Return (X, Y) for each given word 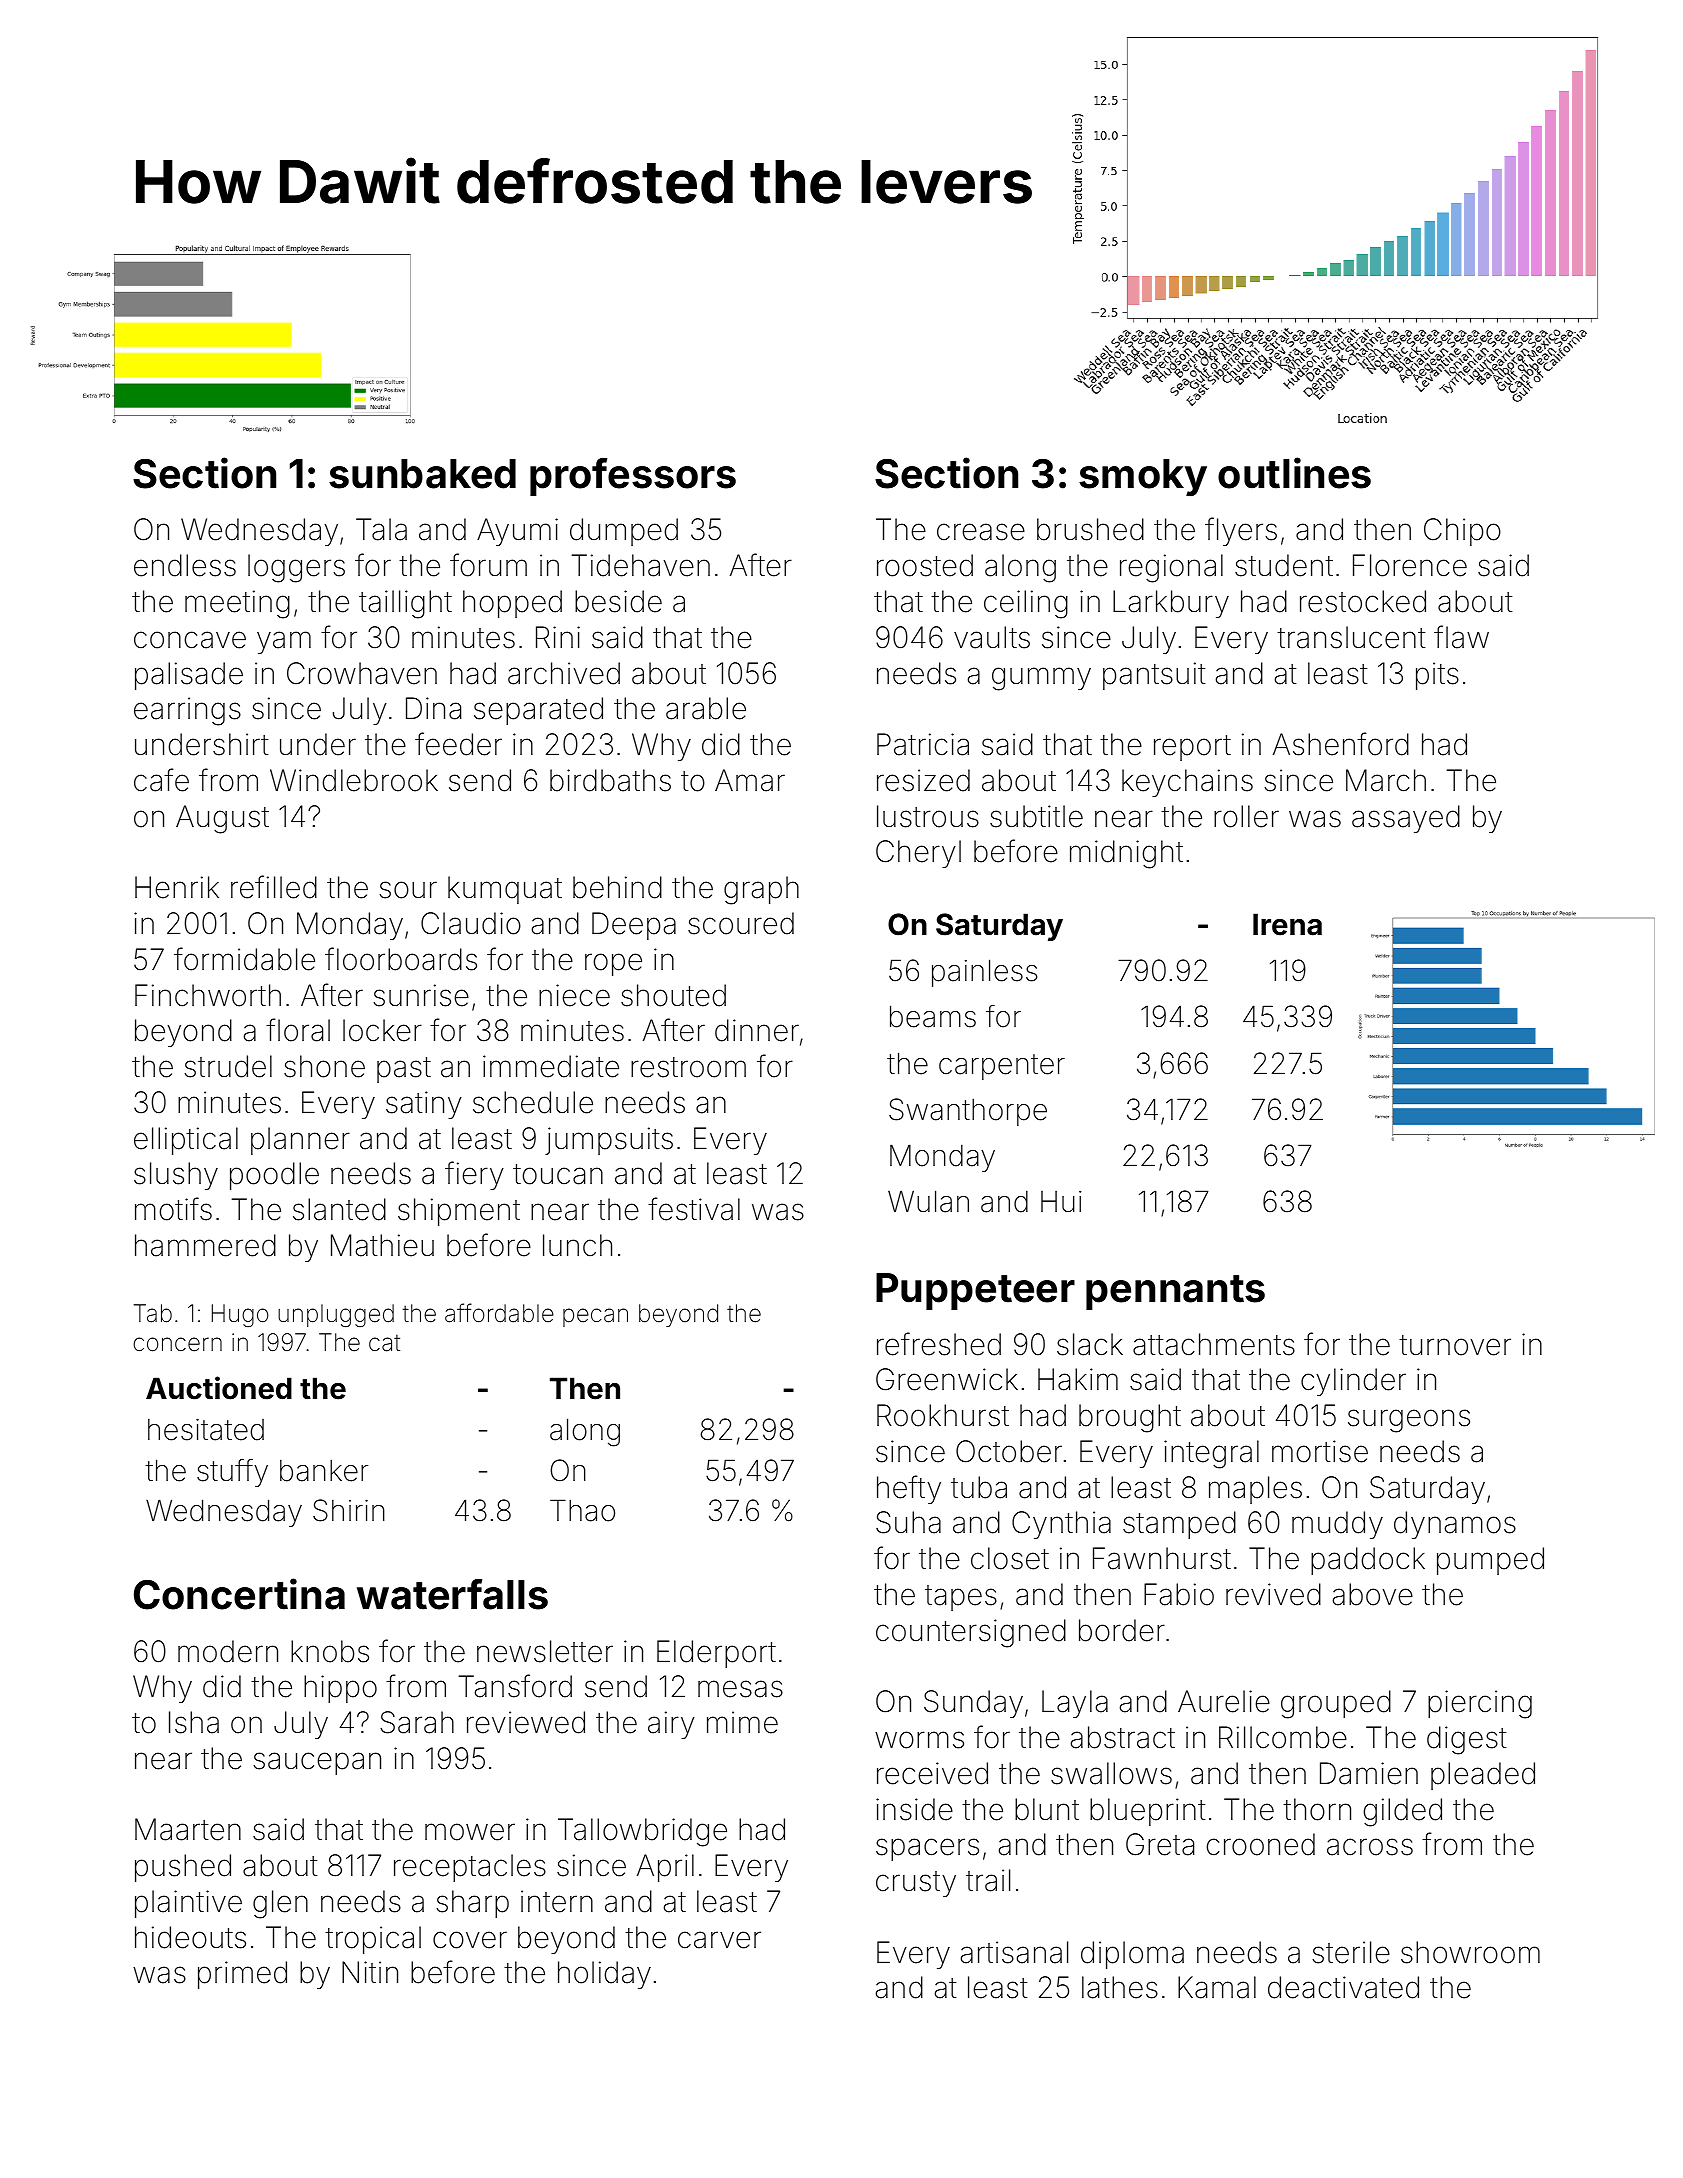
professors (633, 477)
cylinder (1353, 1382)
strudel (228, 1066)
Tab (153, 1313)
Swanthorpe (968, 1112)
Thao (582, 1510)
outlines (1294, 473)
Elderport (716, 1654)
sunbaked (422, 474)
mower (470, 1832)
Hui (1061, 1201)
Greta (1160, 1844)
